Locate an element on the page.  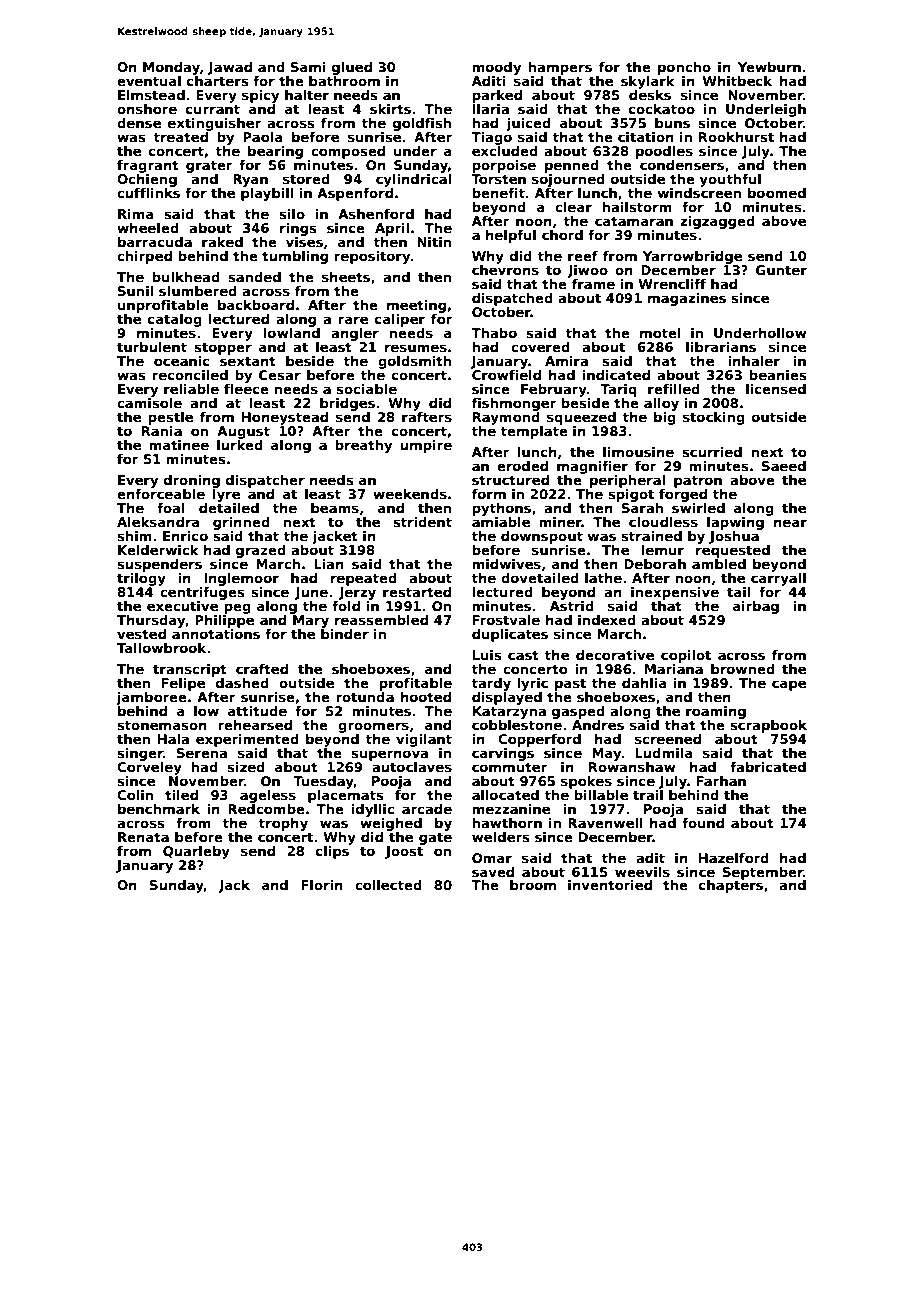
Enrico is located at coordinates (185, 536).
